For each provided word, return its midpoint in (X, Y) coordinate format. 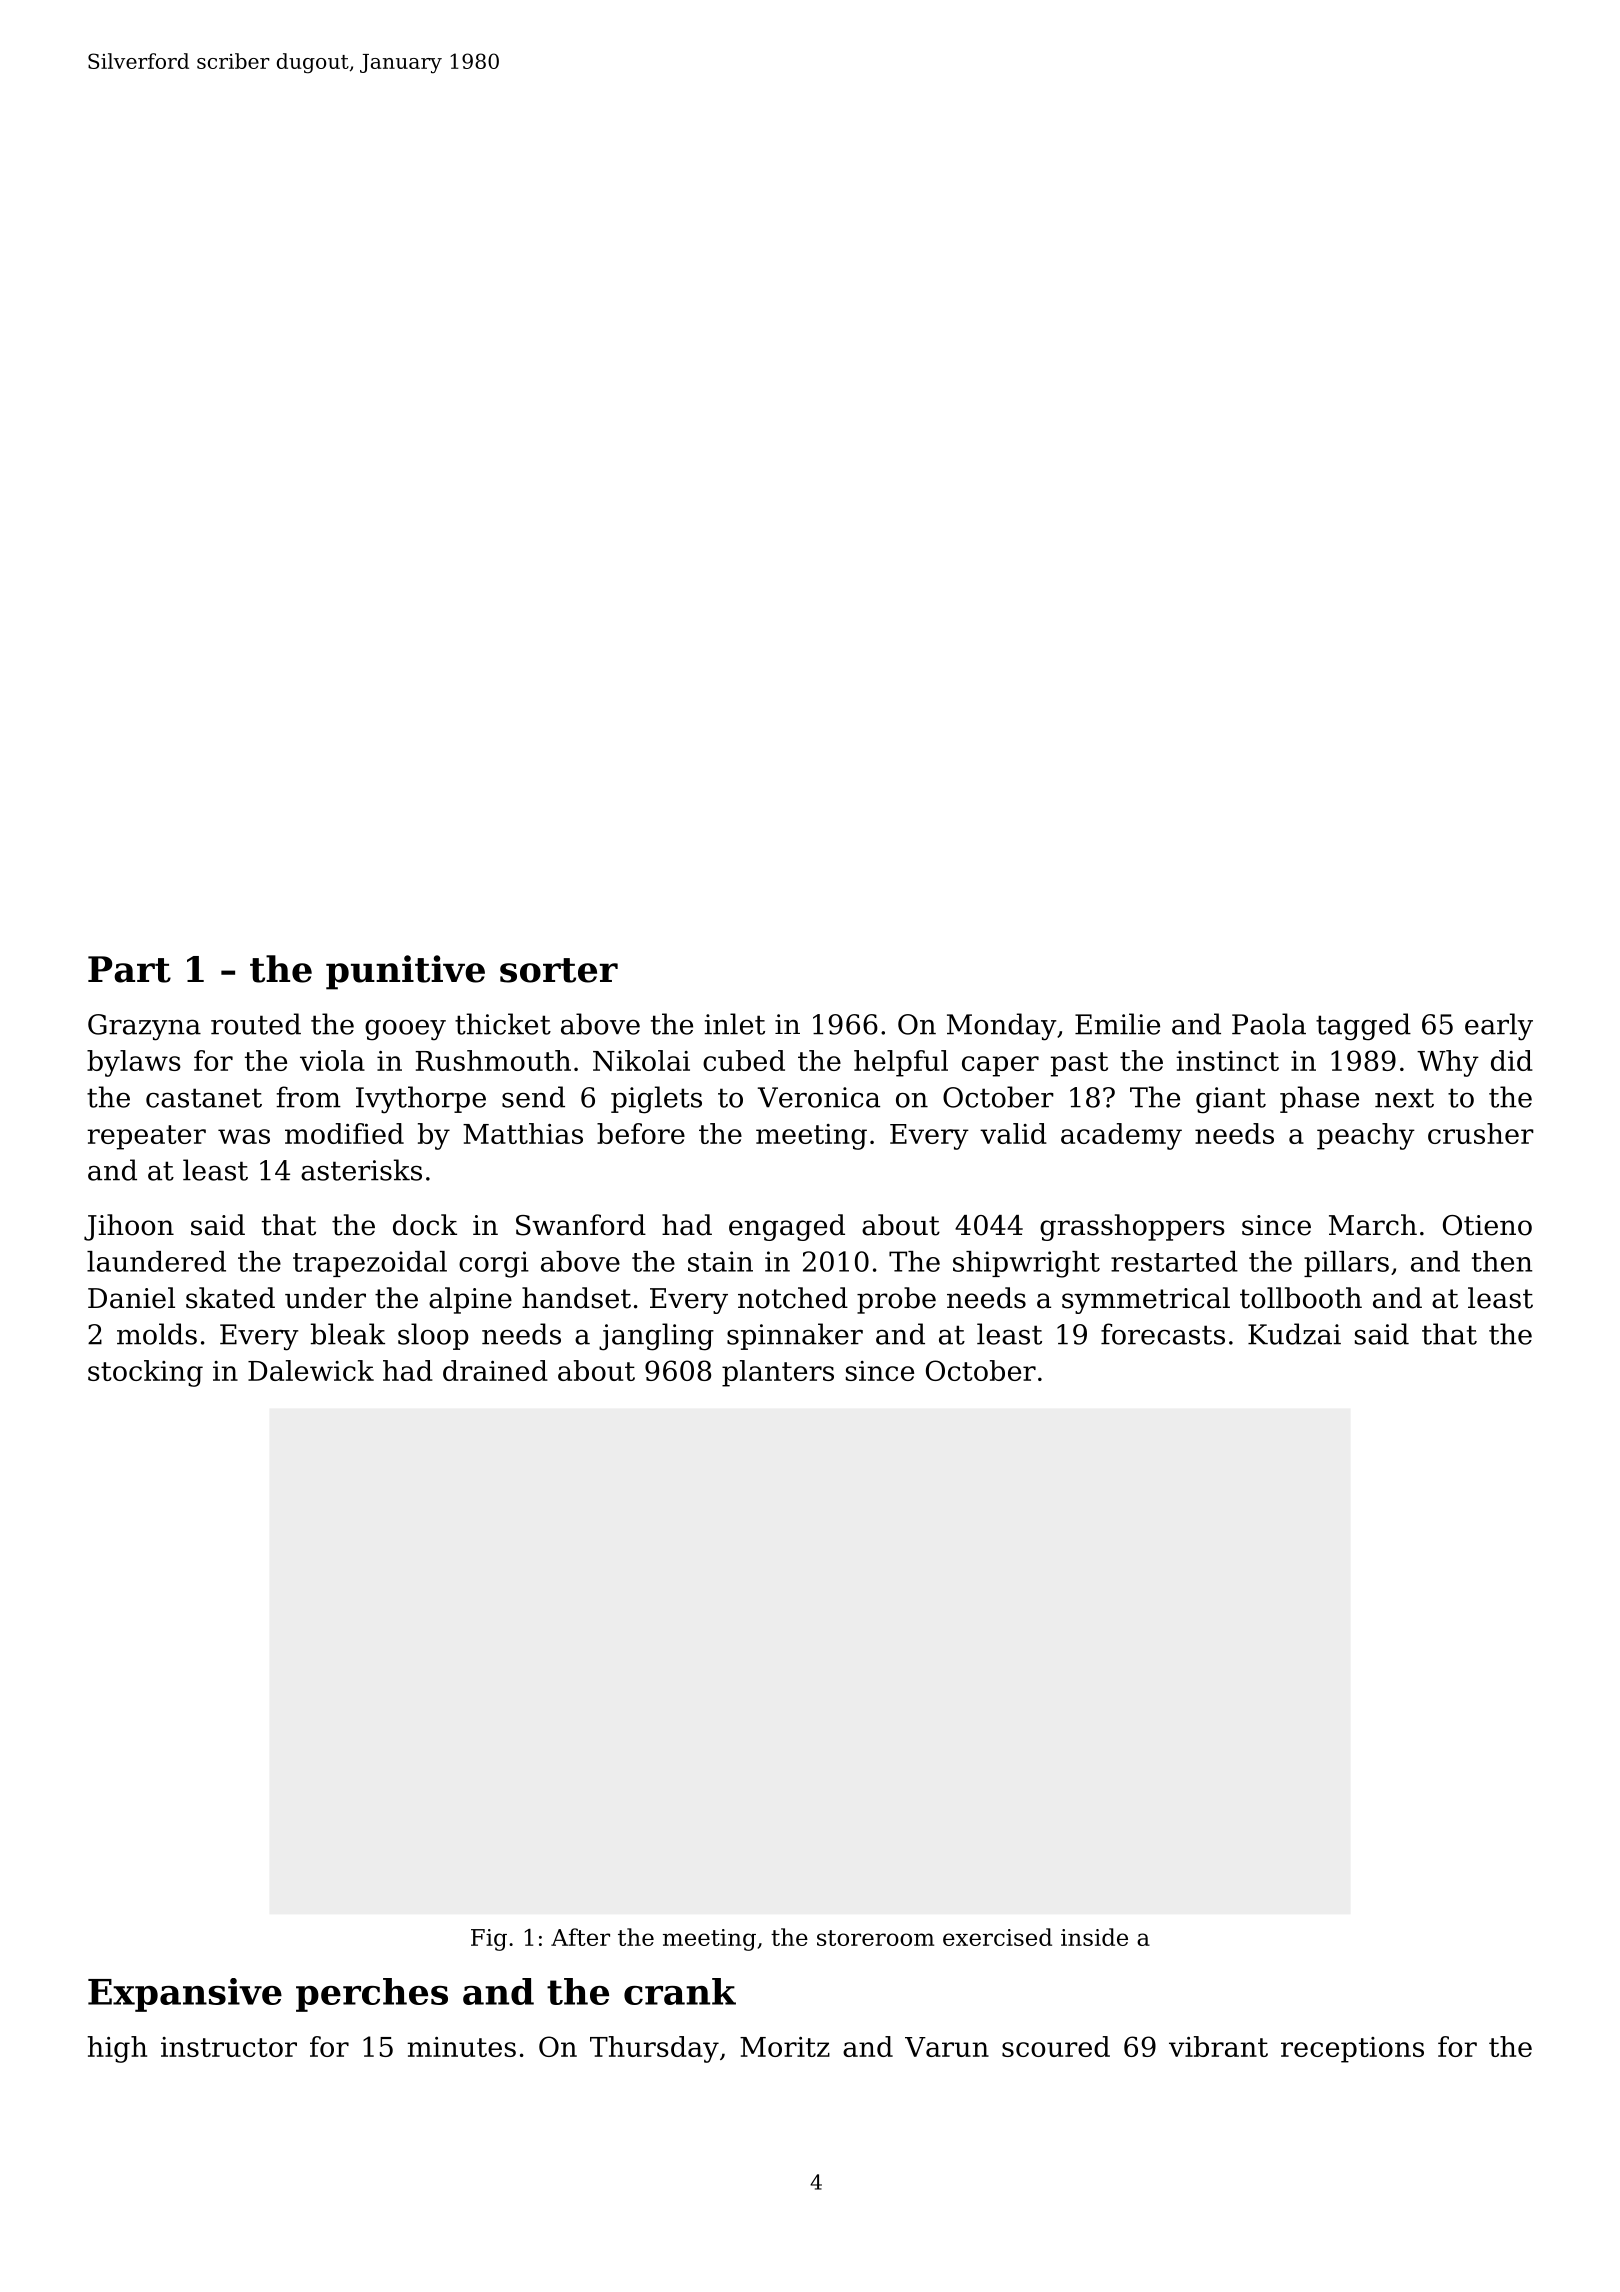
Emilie (1117, 1024)
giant (1231, 1100)
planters (778, 1373)
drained (495, 1370)
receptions (1352, 2050)
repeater (146, 1137)
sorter (559, 970)
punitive (405, 972)
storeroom (875, 1938)
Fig (489, 1940)
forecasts (1163, 1334)
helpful (901, 1063)
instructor (229, 2047)
